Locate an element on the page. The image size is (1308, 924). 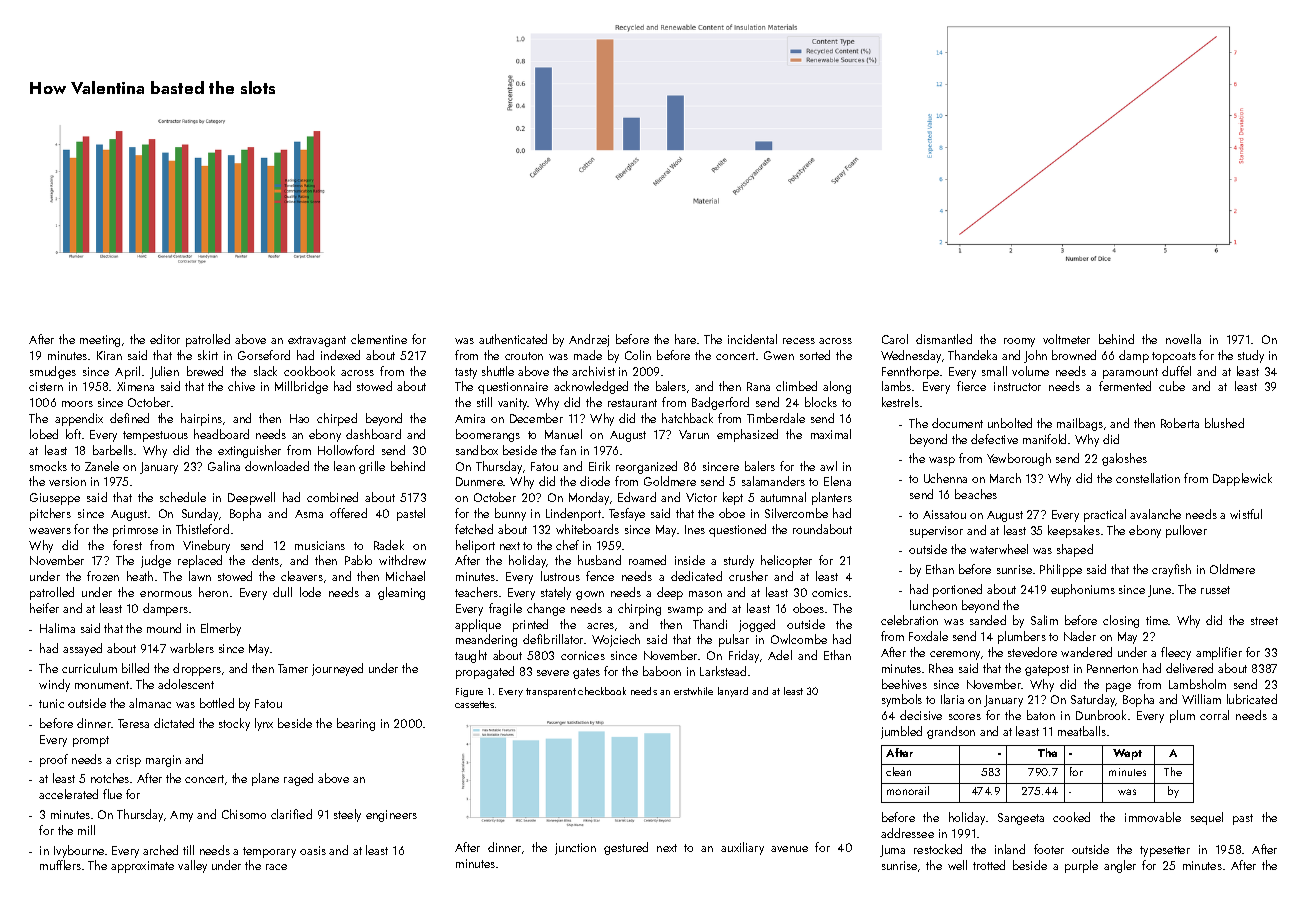
mufflers is located at coordinates (60, 865).
